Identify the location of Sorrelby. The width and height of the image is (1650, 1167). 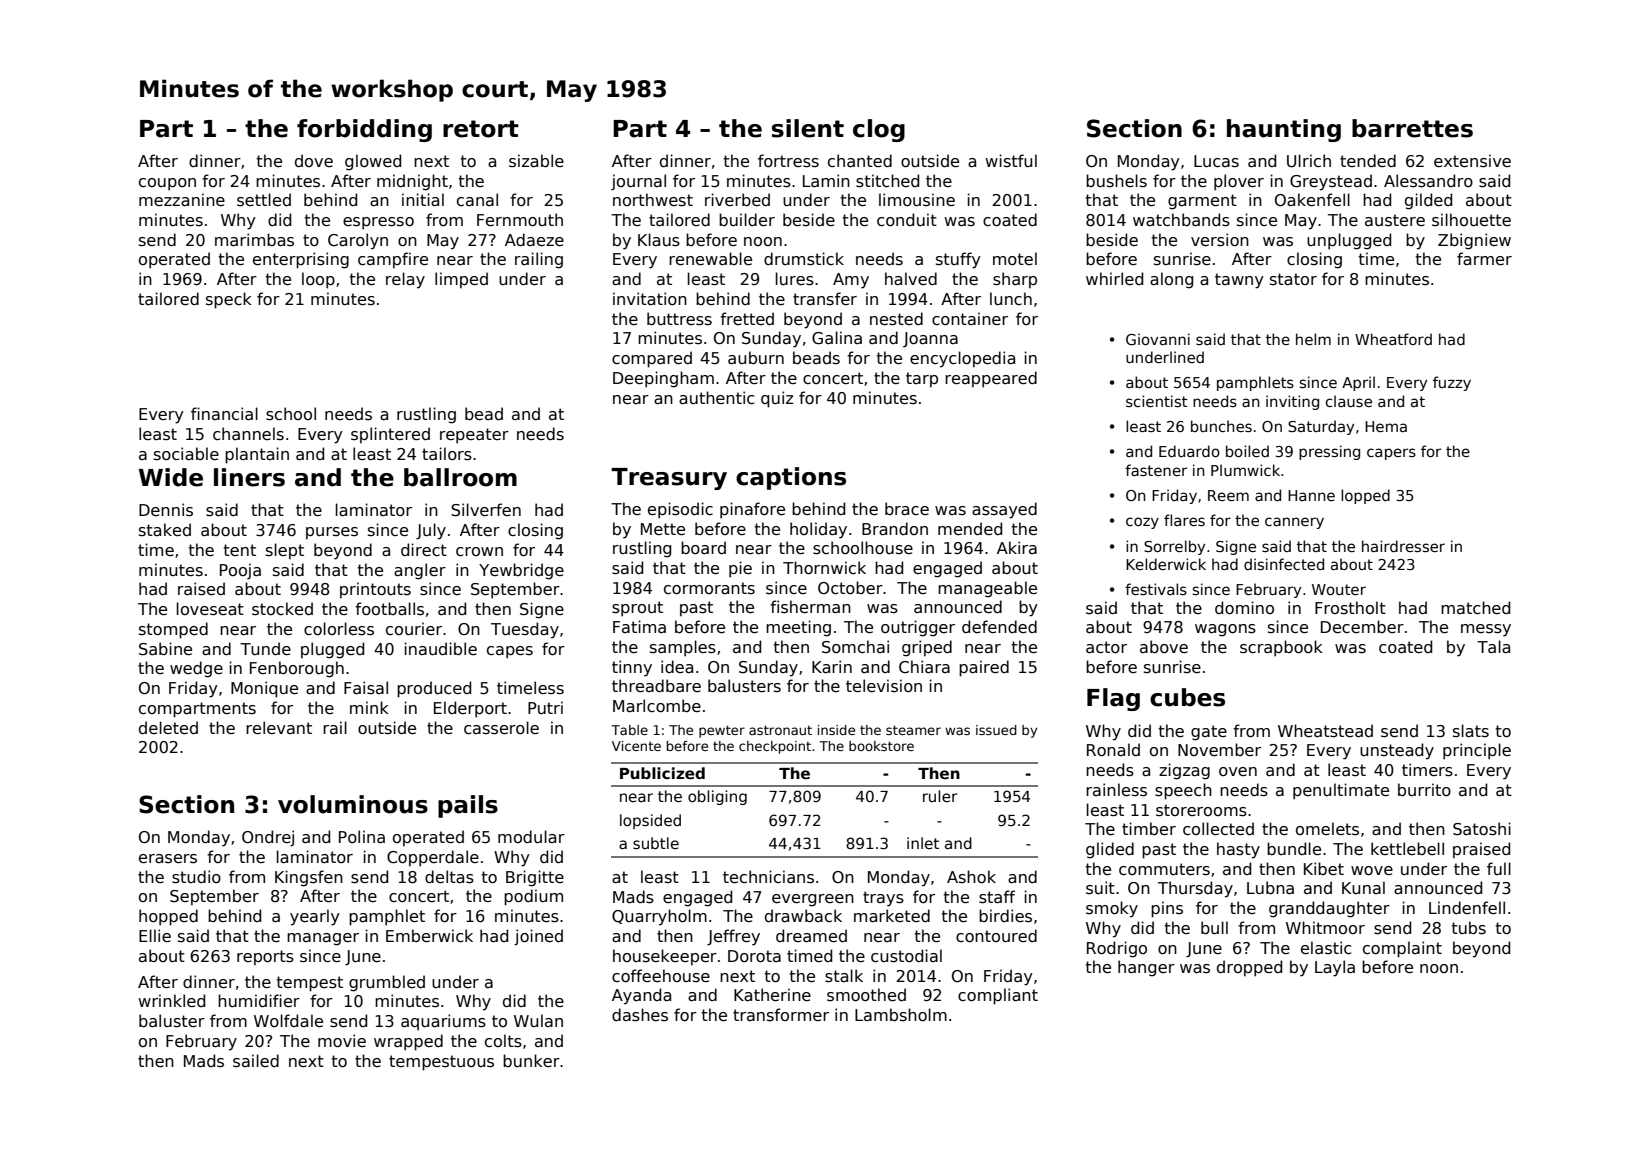
(1174, 547).
